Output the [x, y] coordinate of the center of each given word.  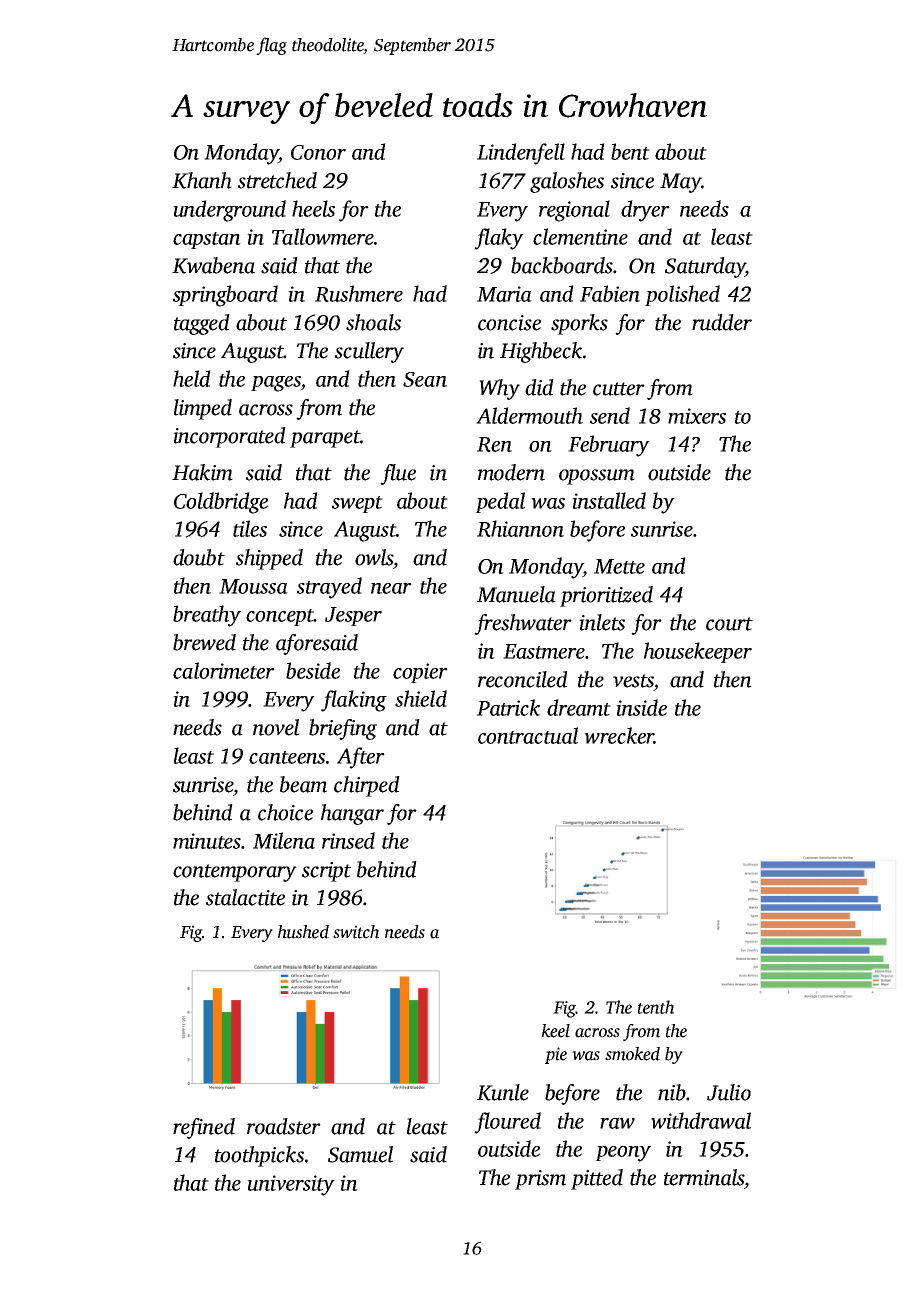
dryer [645, 211]
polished [682, 295]
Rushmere [359, 293]
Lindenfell [521, 154]
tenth [656, 1007]
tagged [202, 324]
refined [204, 1128]
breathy [207, 616]
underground [229, 211]
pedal [500, 502]
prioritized [606, 596]
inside [641, 707]
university [291, 1185]
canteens [287, 757]
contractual [528, 735]
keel [555, 1031]
